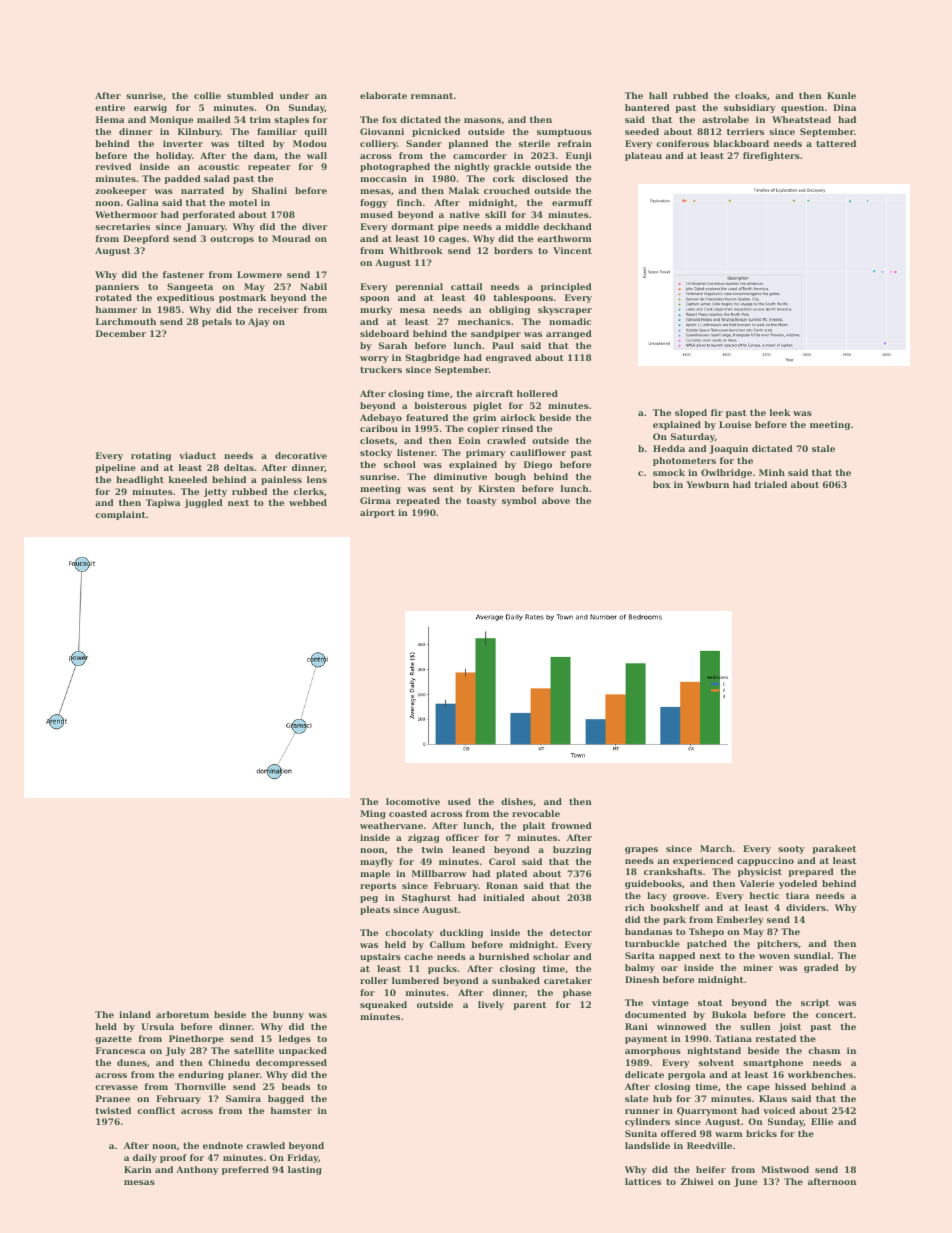 Image resolution: width=952 pixels, height=1233 pixels. What do you see at coordinates (317, 479) in the page?
I see `lens` at bounding box center [317, 479].
